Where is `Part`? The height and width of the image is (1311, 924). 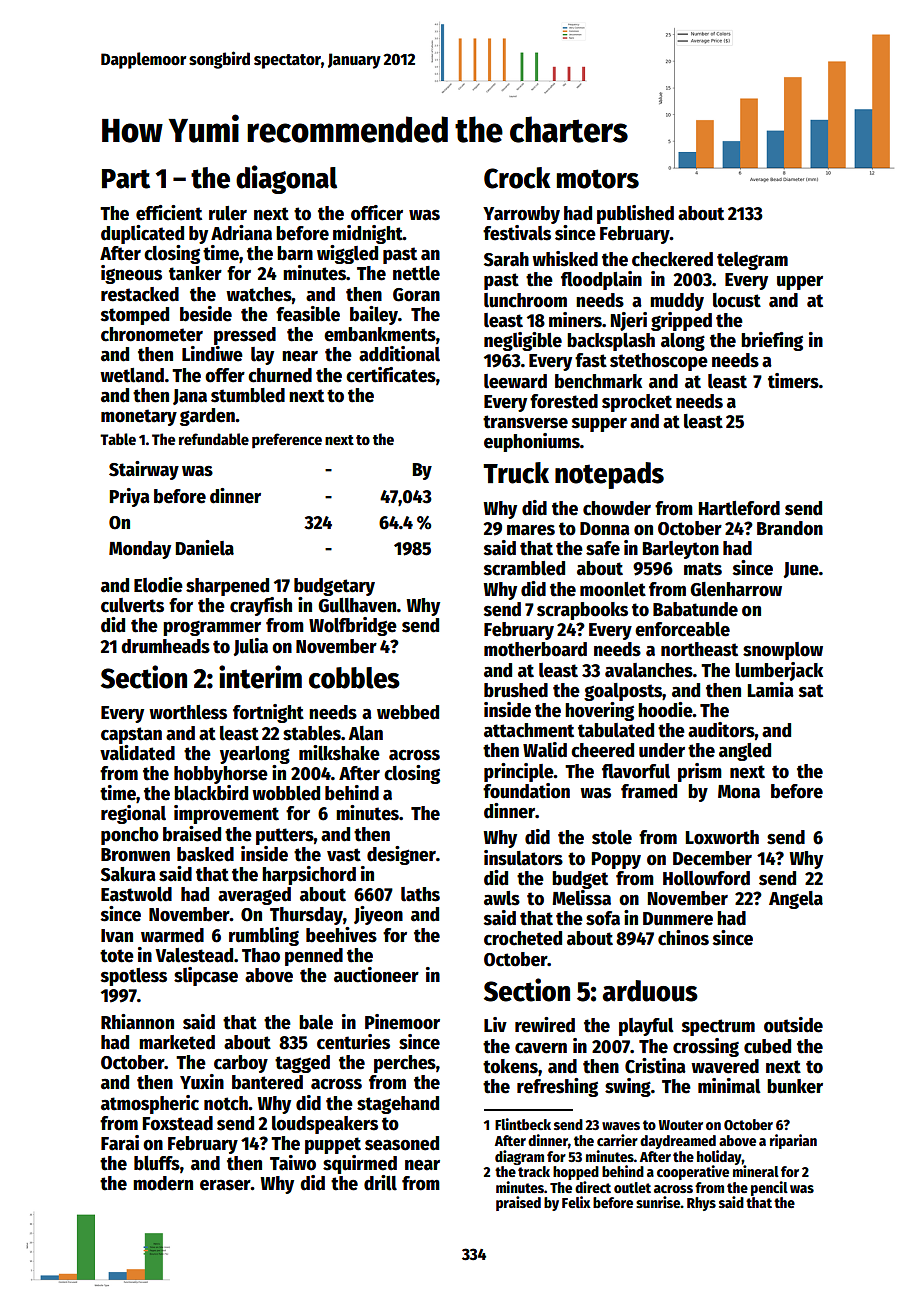
Part is located at coordinates (126, 179).
